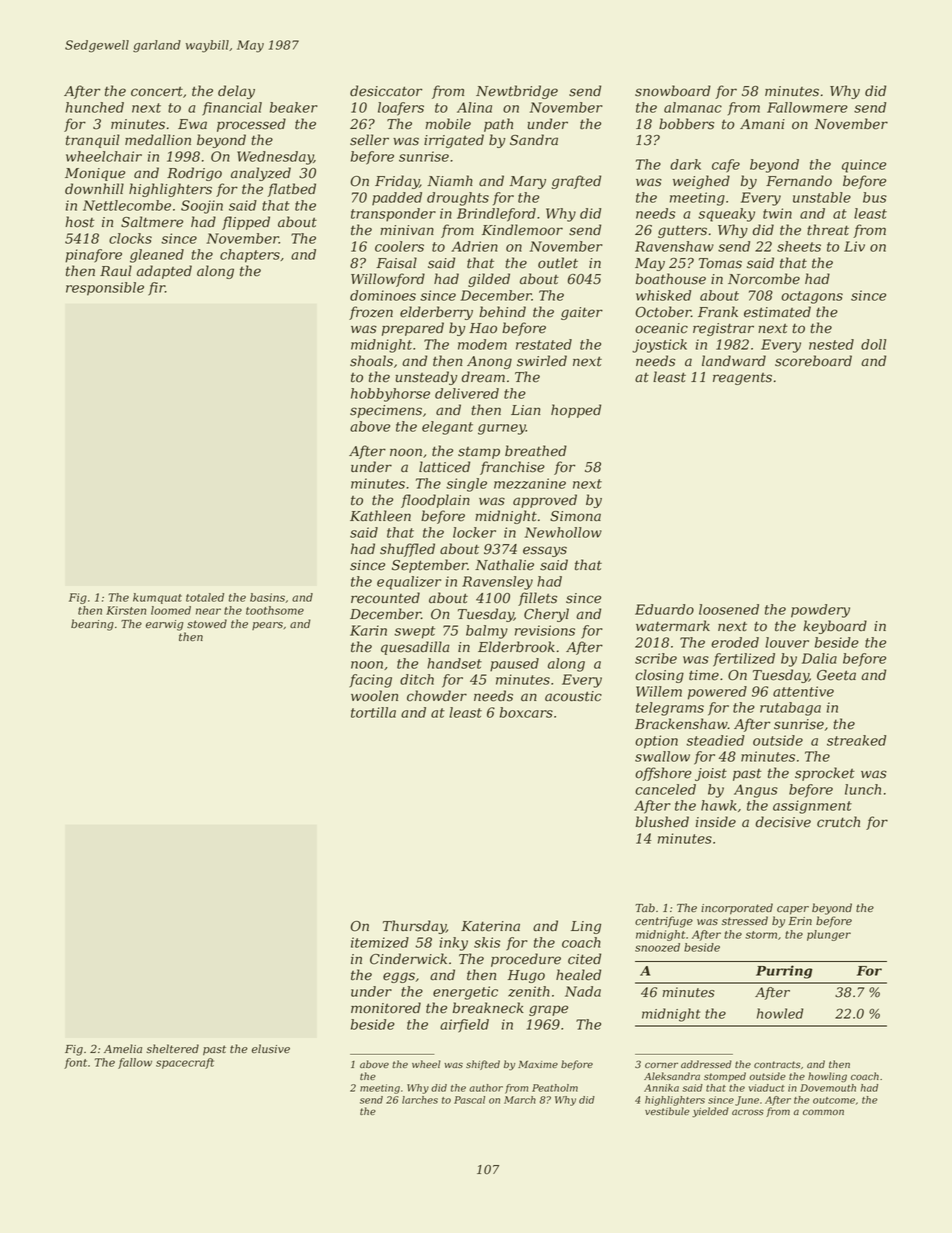  I want to click on gurney, so click(502, 429).
